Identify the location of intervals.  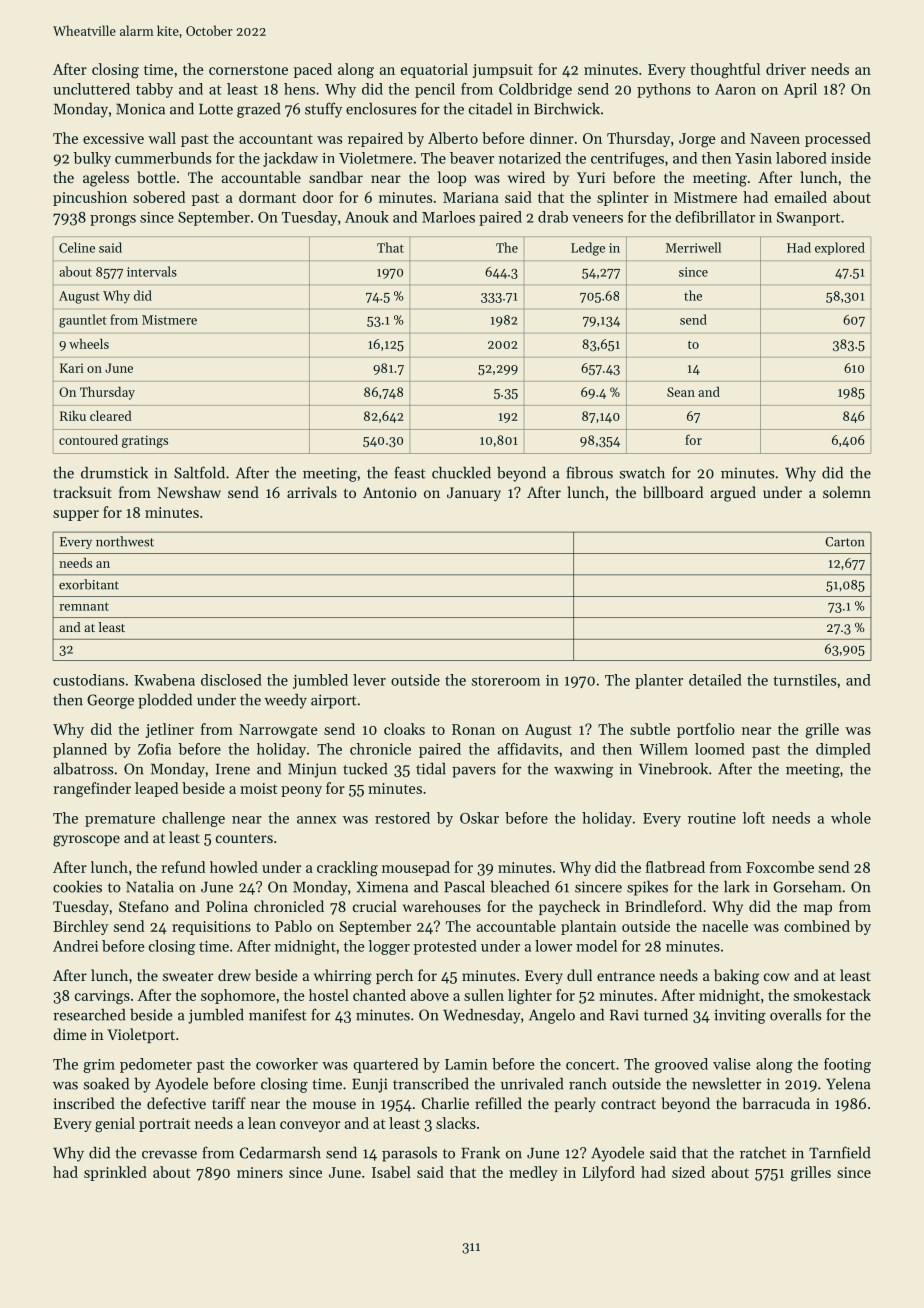
(152, 271).
